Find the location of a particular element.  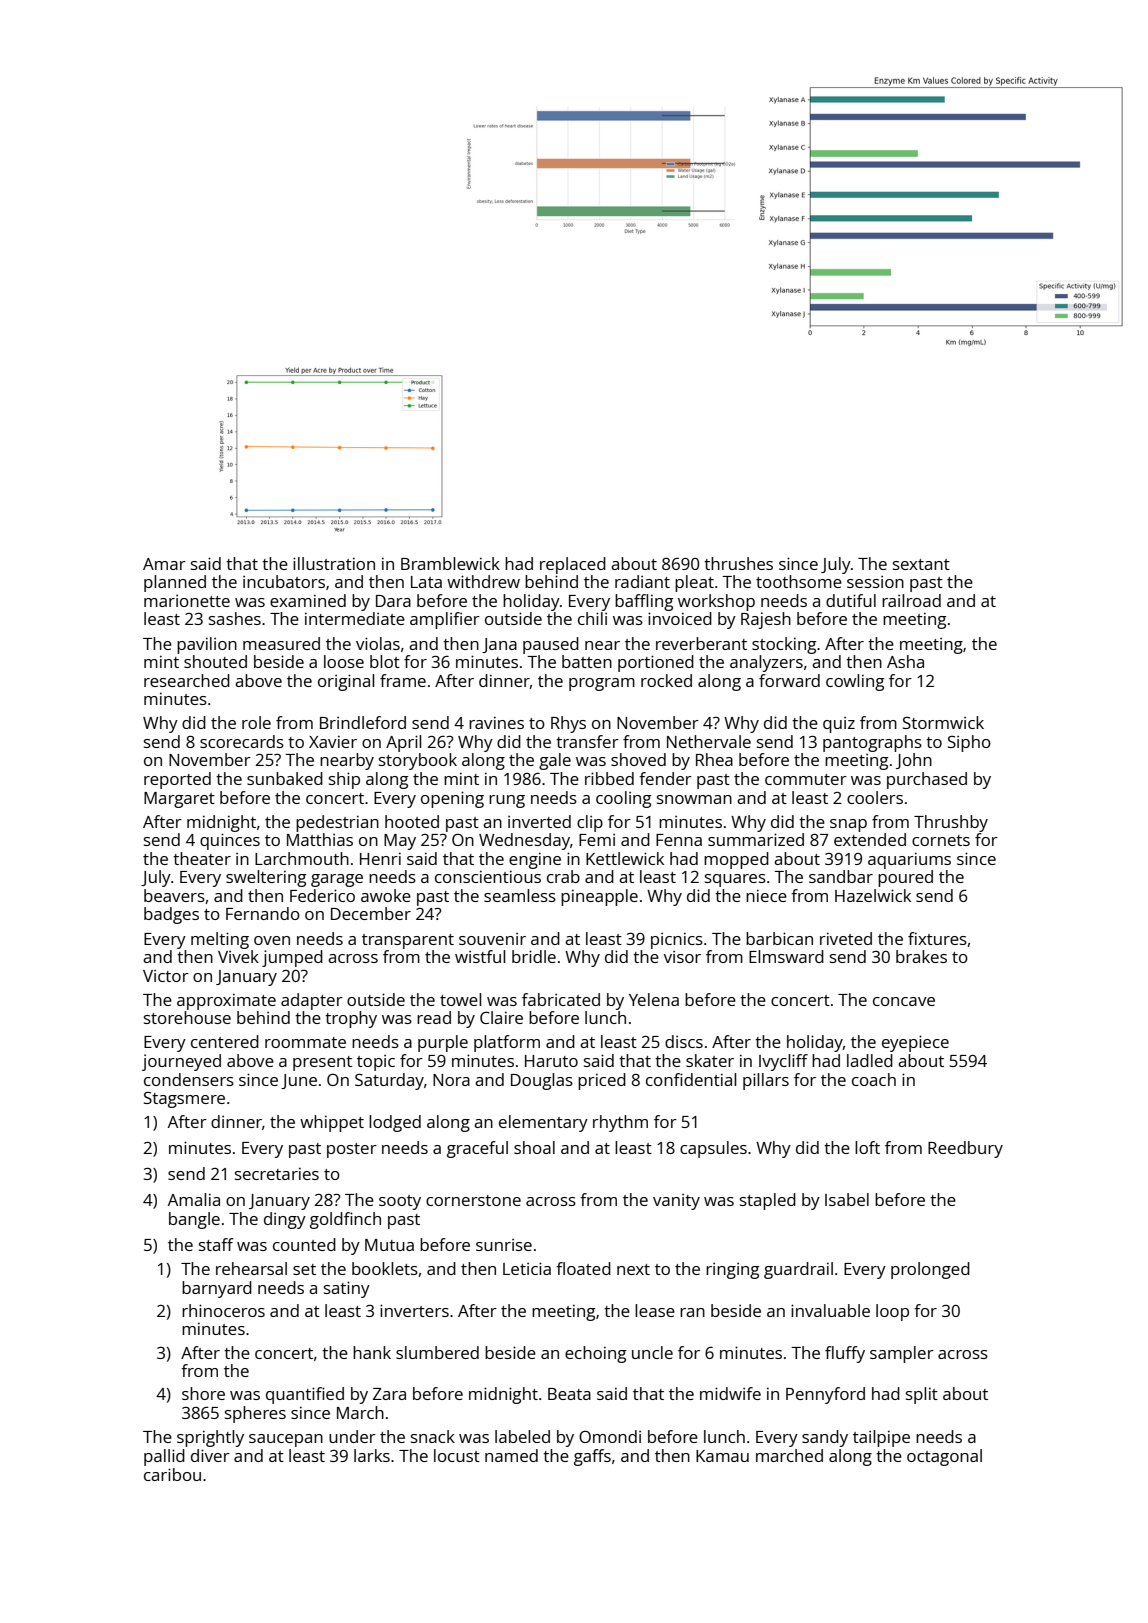

Stagsmere is located at coordinates (184, 1100).
